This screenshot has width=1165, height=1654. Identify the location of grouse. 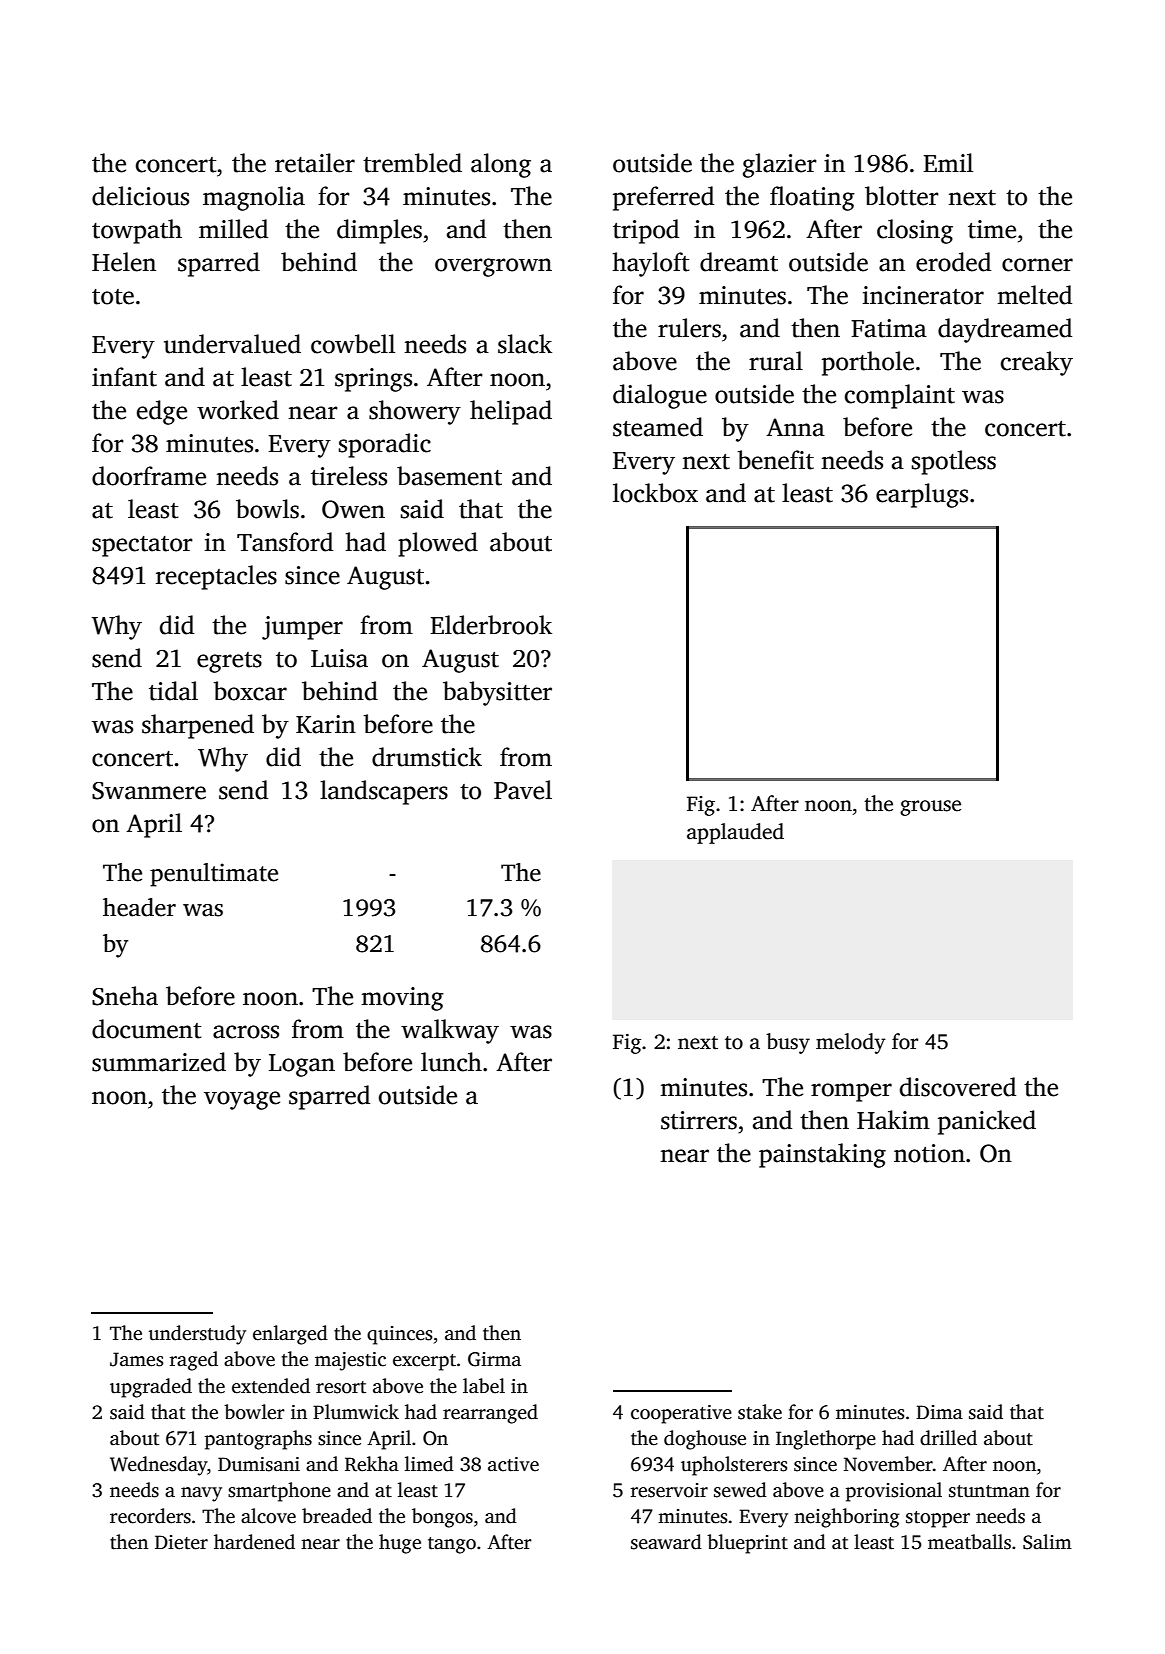
(930, 808).
